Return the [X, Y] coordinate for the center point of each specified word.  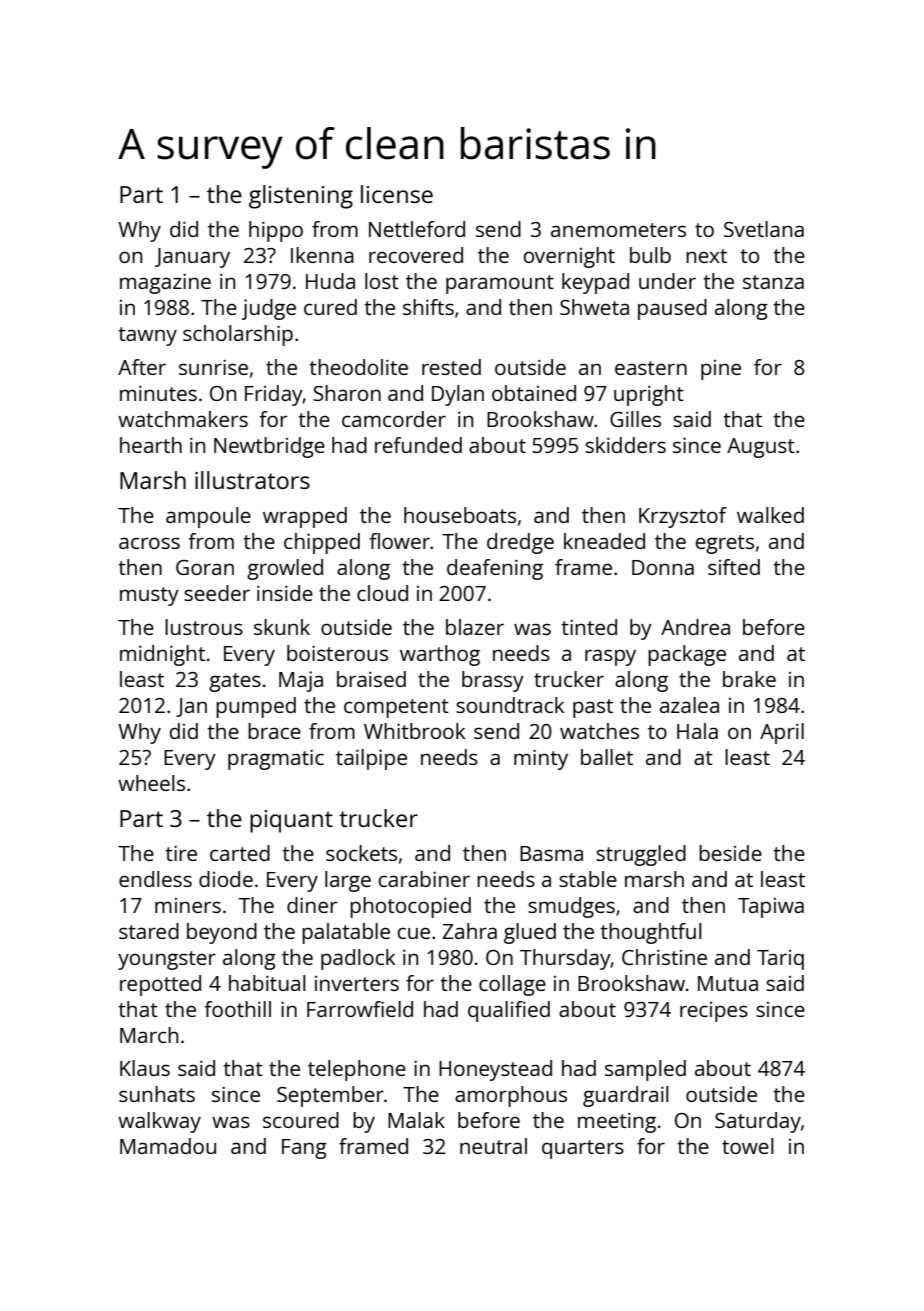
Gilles [635, 419]
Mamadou [168, 1146]
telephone [357, 1070]
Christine [664, 957]
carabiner [424, 879]
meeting [617, 1122]
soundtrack [510, 705]
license [397, 194]
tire [181, 853]
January [192, 258]
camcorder [394, 419]
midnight [162, 655]
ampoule [208, 517]
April [782, 733]
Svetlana [764, 229]
